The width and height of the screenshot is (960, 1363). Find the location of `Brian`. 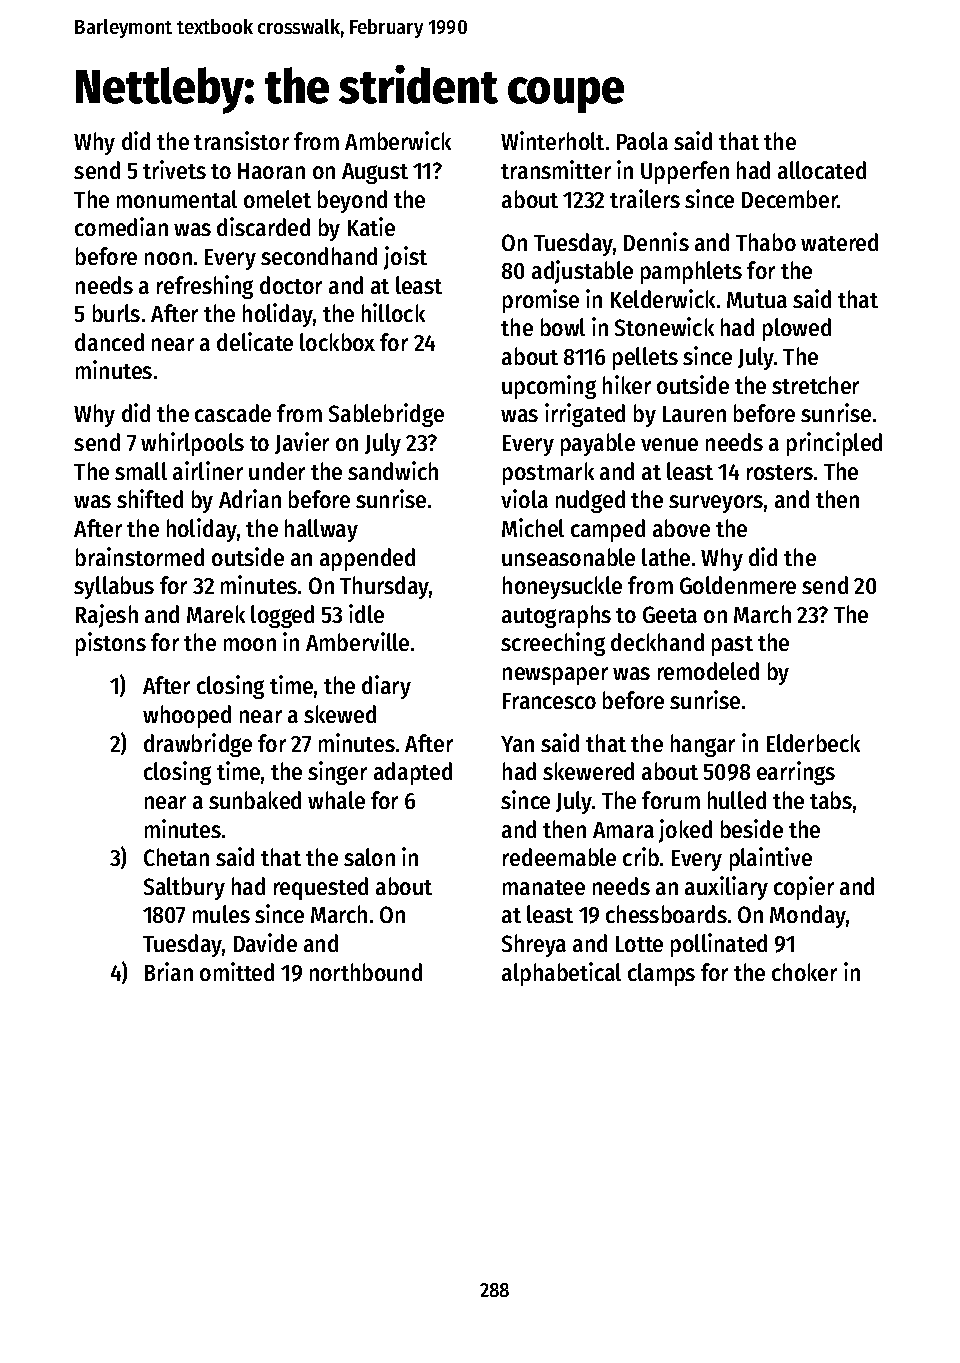

Brian is located at coordinates (169, 971).
